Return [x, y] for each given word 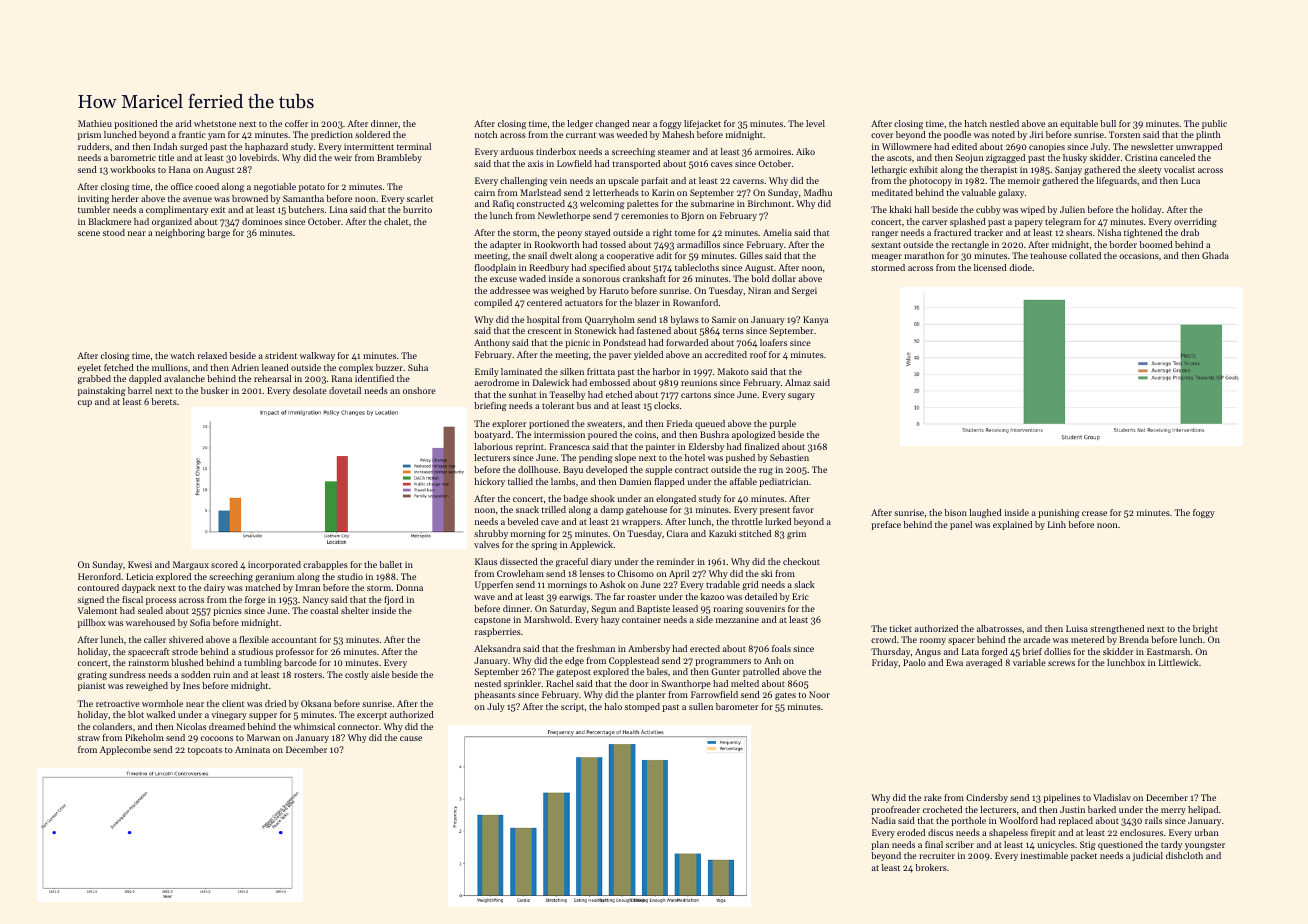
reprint [530, 447]
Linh [1057, 524]
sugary [801, 396]
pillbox [91, 623]
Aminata [252, 749]
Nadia [884, 820]
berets [164, 401]
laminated [521, 371]
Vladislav [1112, 797]
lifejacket [702, 124]
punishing [1058, 513]
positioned [135, 124]
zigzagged [1005, 158]
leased [685, 608]
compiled [493, 303]
